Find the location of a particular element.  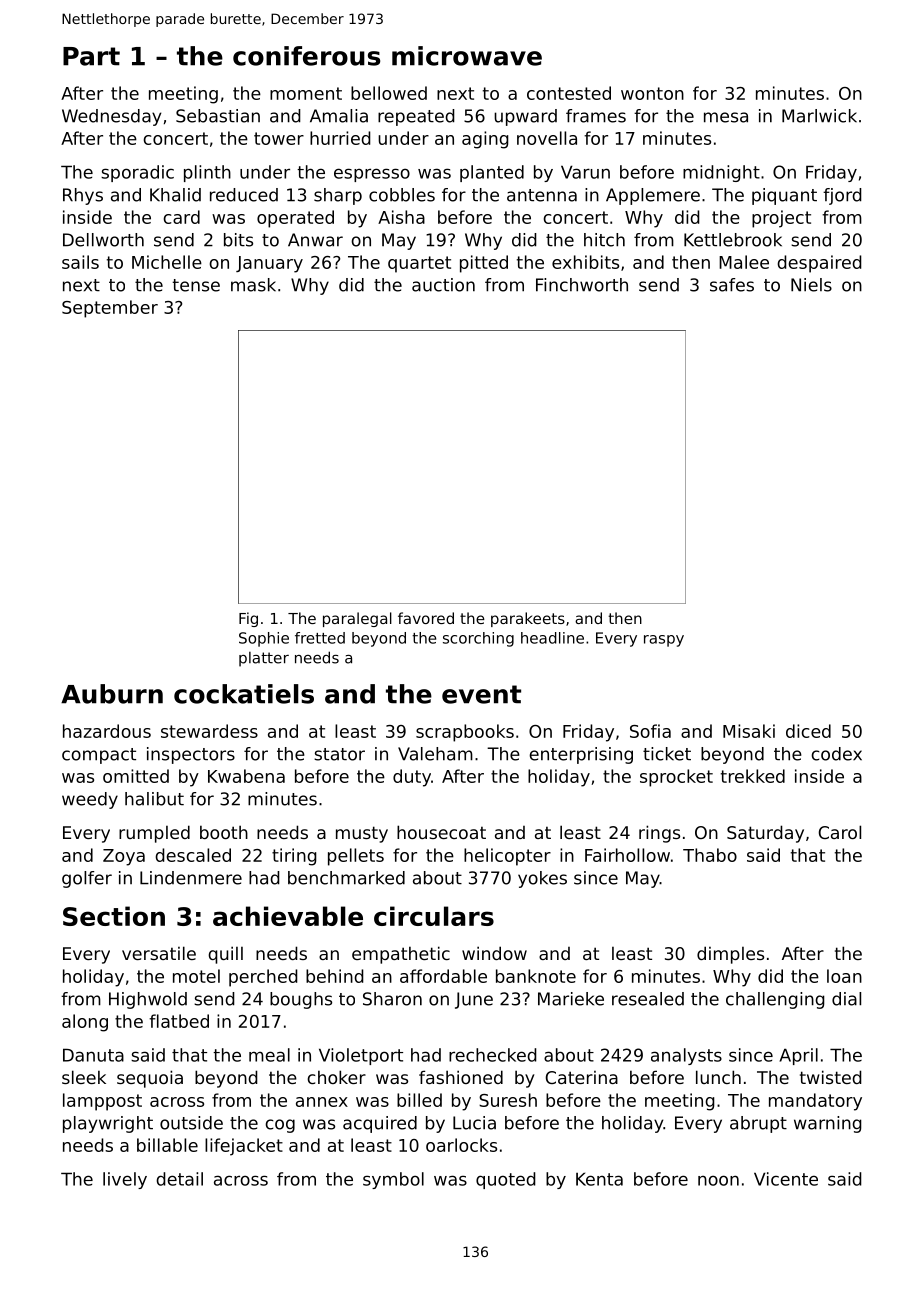

noon is located at coordinates (718, 1180).
